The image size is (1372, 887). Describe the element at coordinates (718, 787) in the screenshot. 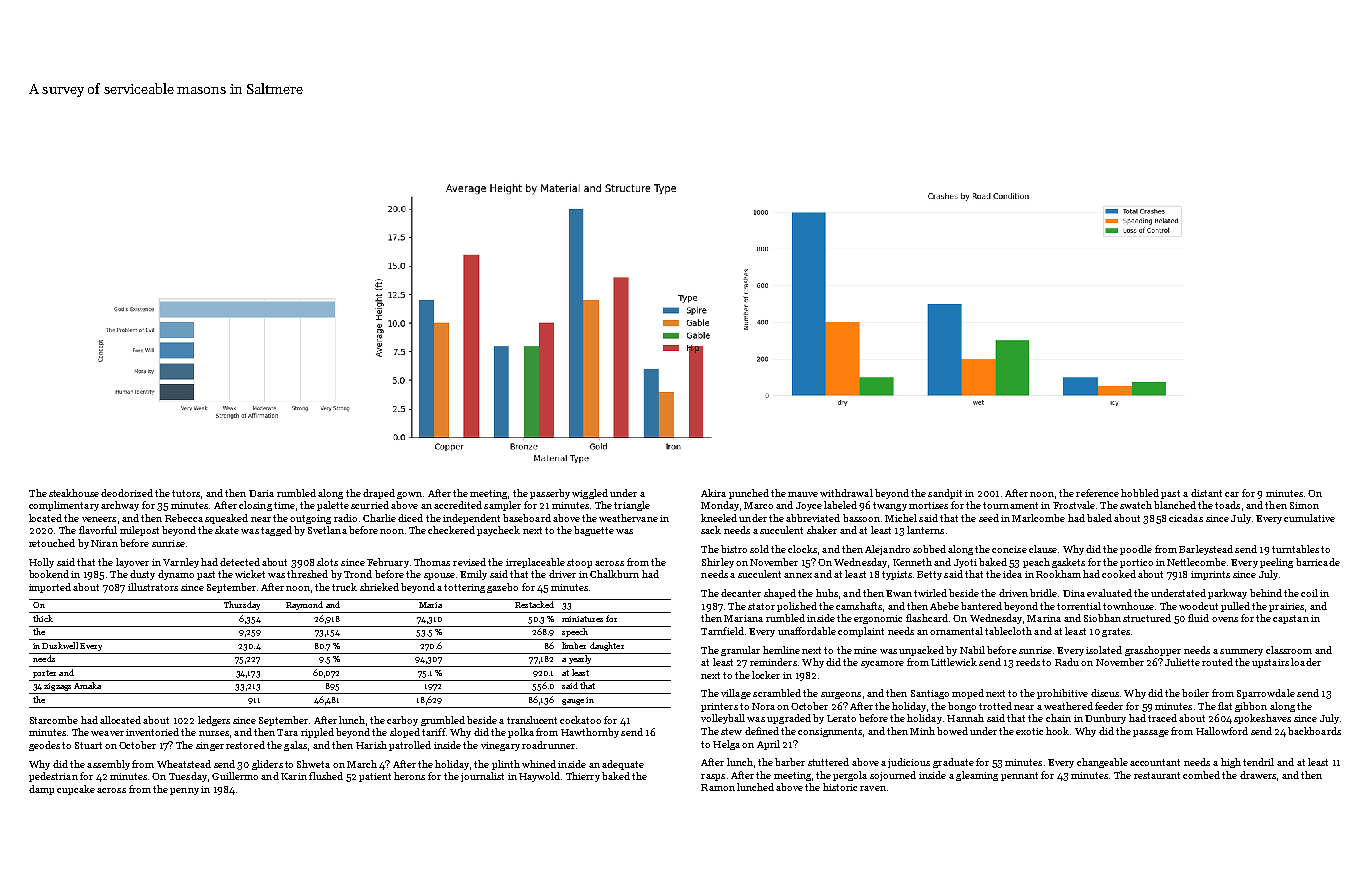

I see `Ramon` at that location.
